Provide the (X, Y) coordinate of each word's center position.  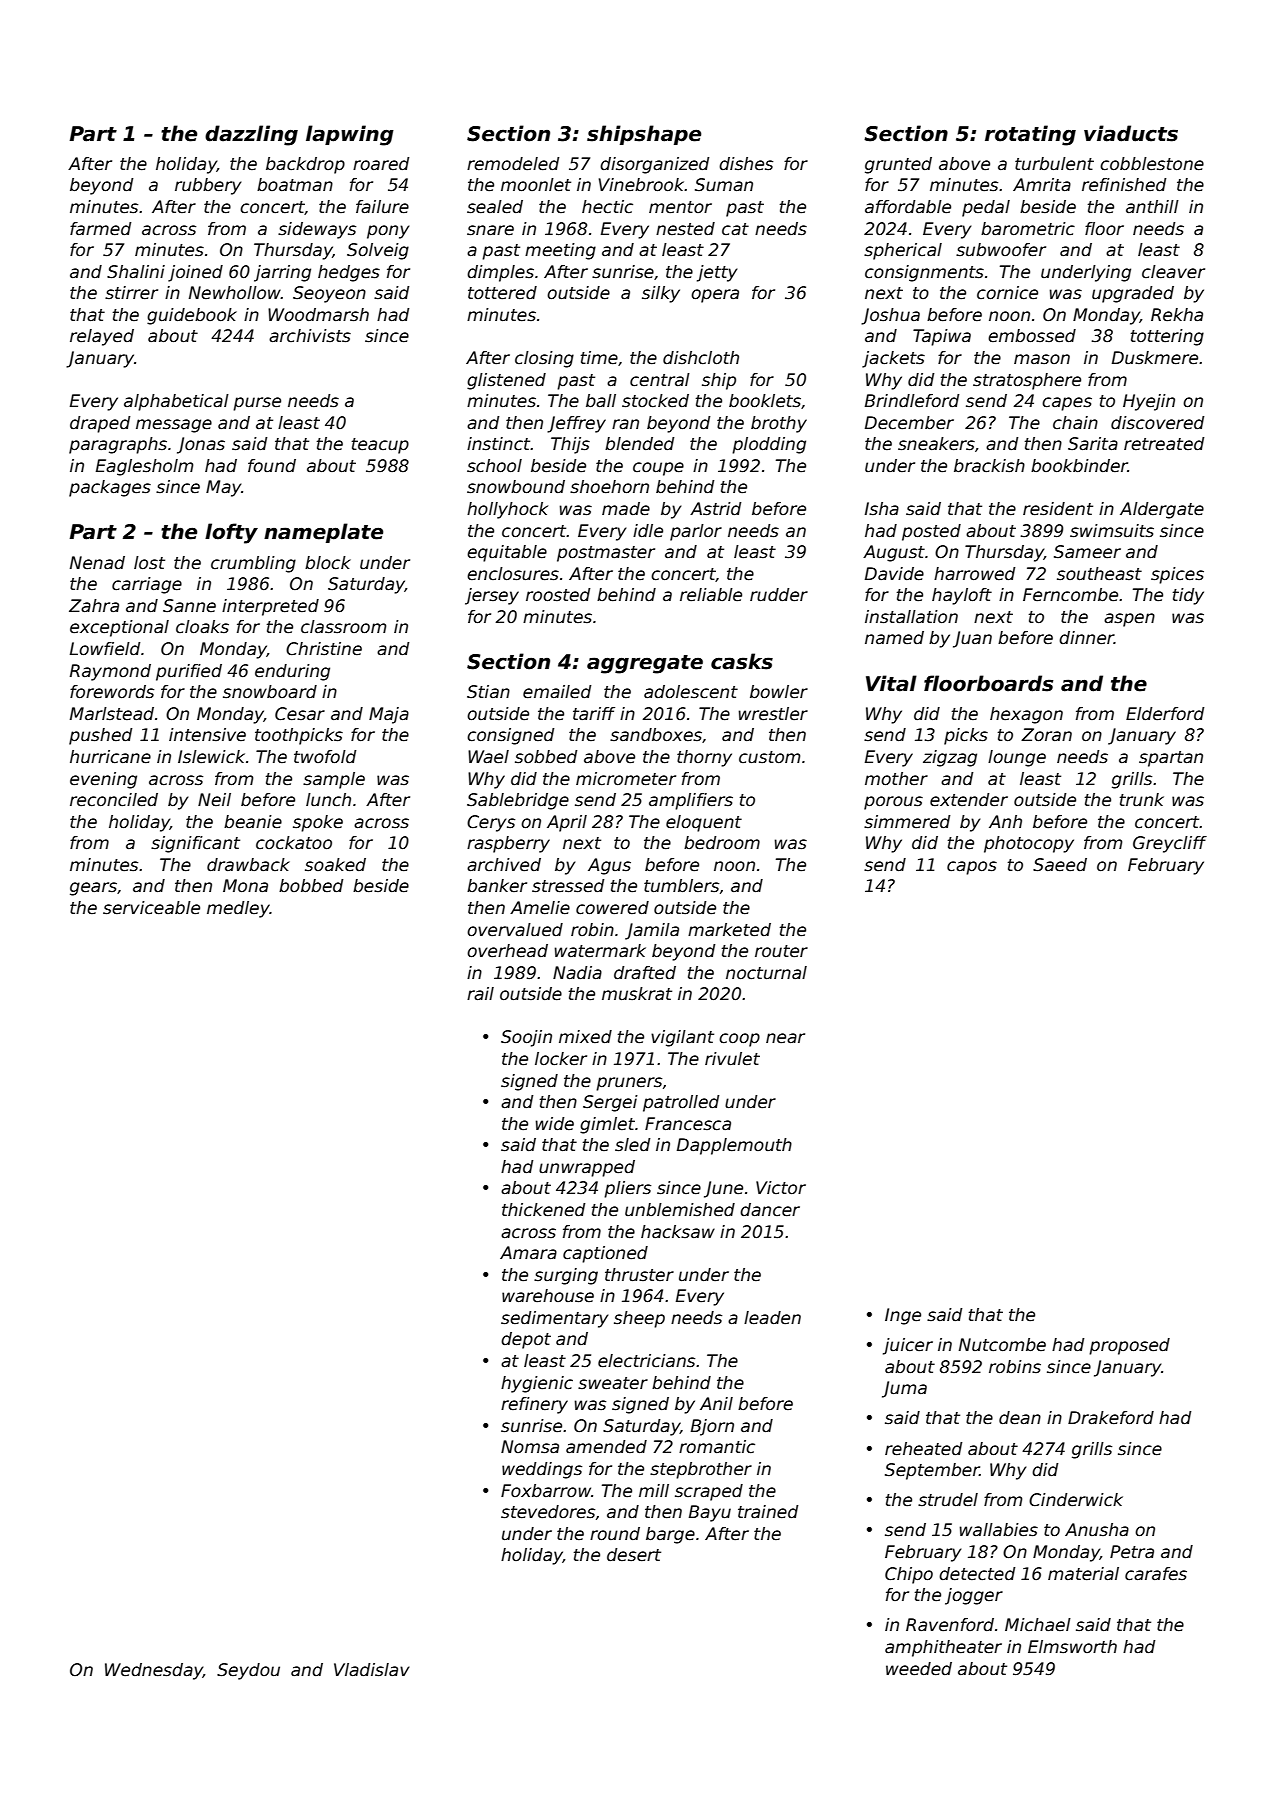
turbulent (1054, 164)
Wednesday (154, 1671)
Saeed (1060, 865)
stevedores (548, 1512)
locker (561, 1059)
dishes (746, 164)
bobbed (311, 886)
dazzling (251, 135)
